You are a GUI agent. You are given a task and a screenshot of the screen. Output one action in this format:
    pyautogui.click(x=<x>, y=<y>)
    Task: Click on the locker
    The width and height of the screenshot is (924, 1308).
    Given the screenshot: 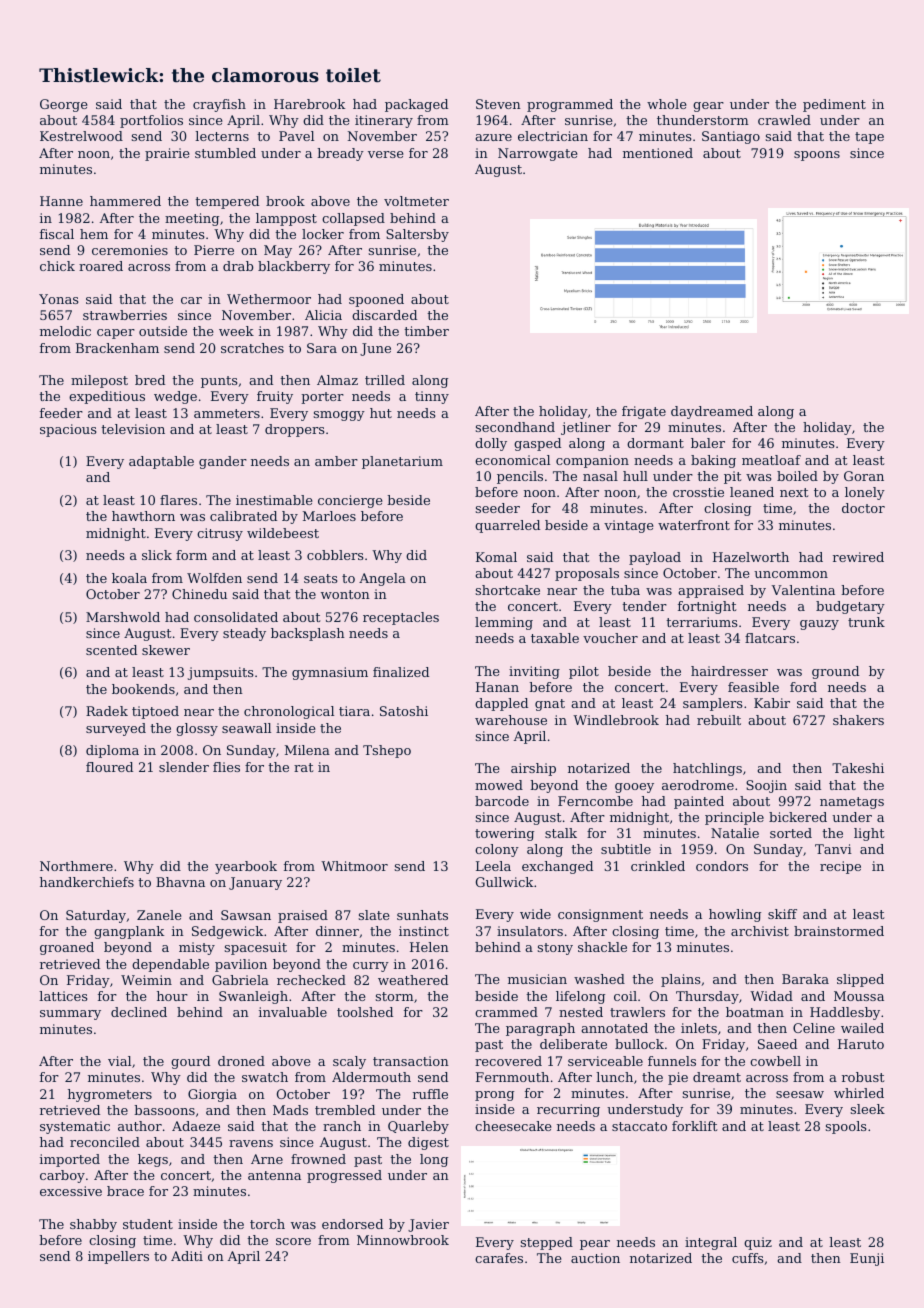 What is the action you would take?
    pyautogui.click(x=323, y=234)
